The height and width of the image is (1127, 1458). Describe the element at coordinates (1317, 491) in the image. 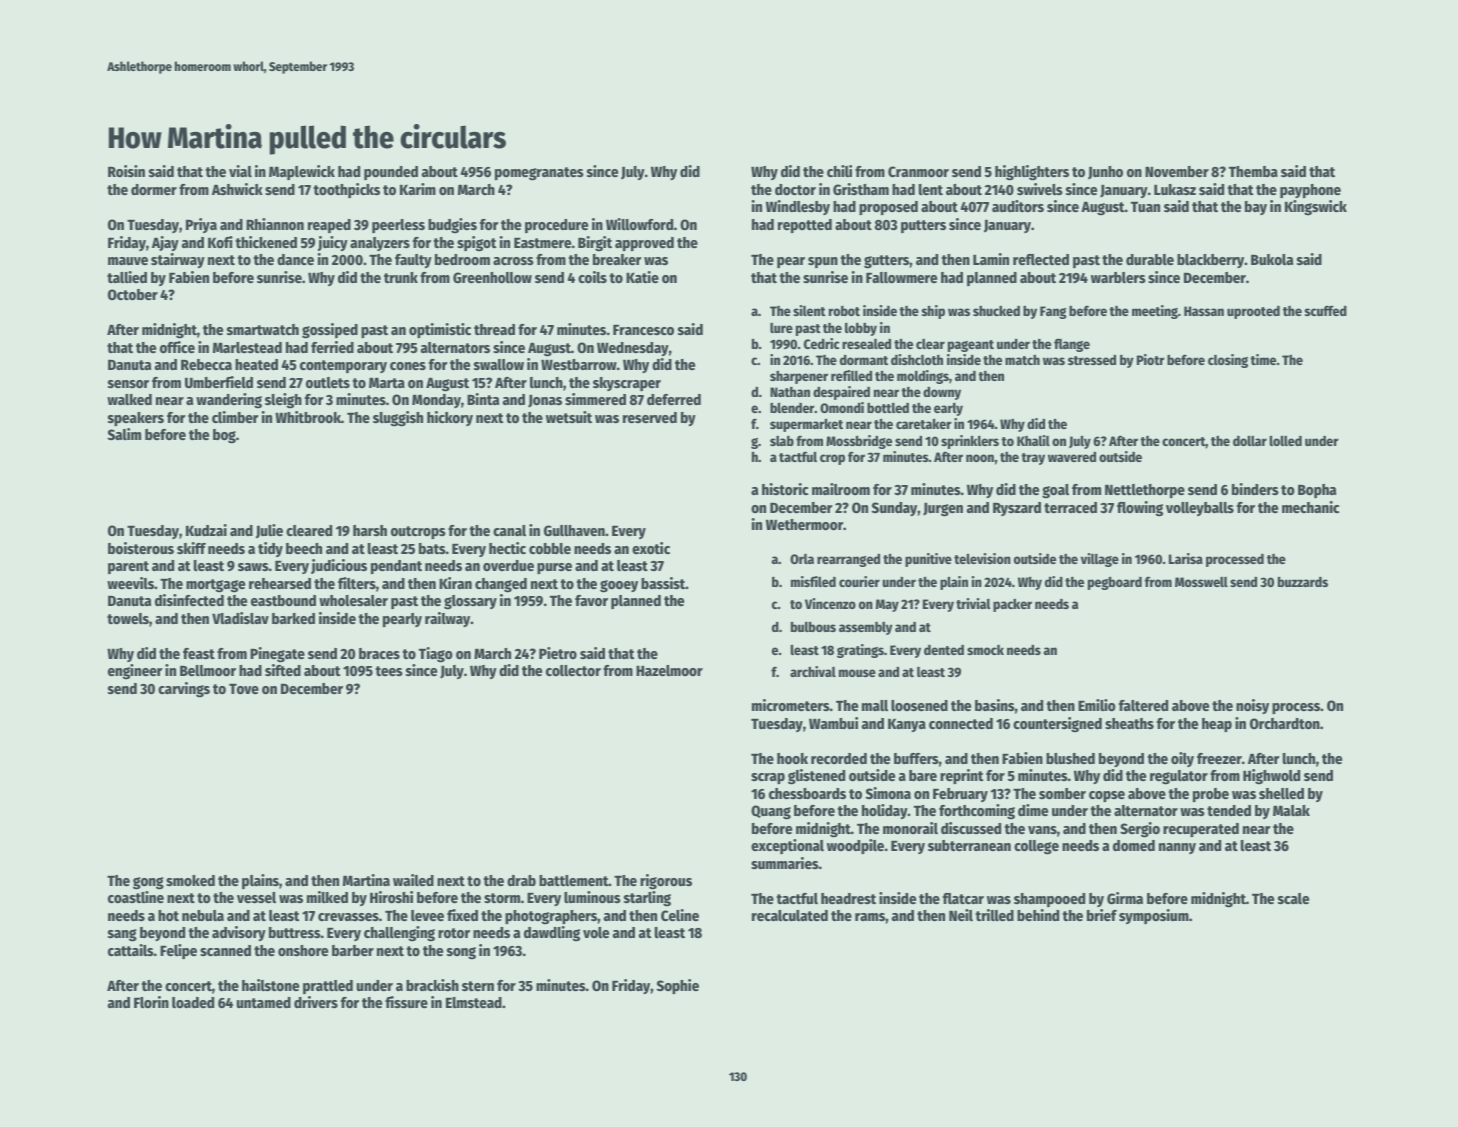

I see `Bopha` at that location.
